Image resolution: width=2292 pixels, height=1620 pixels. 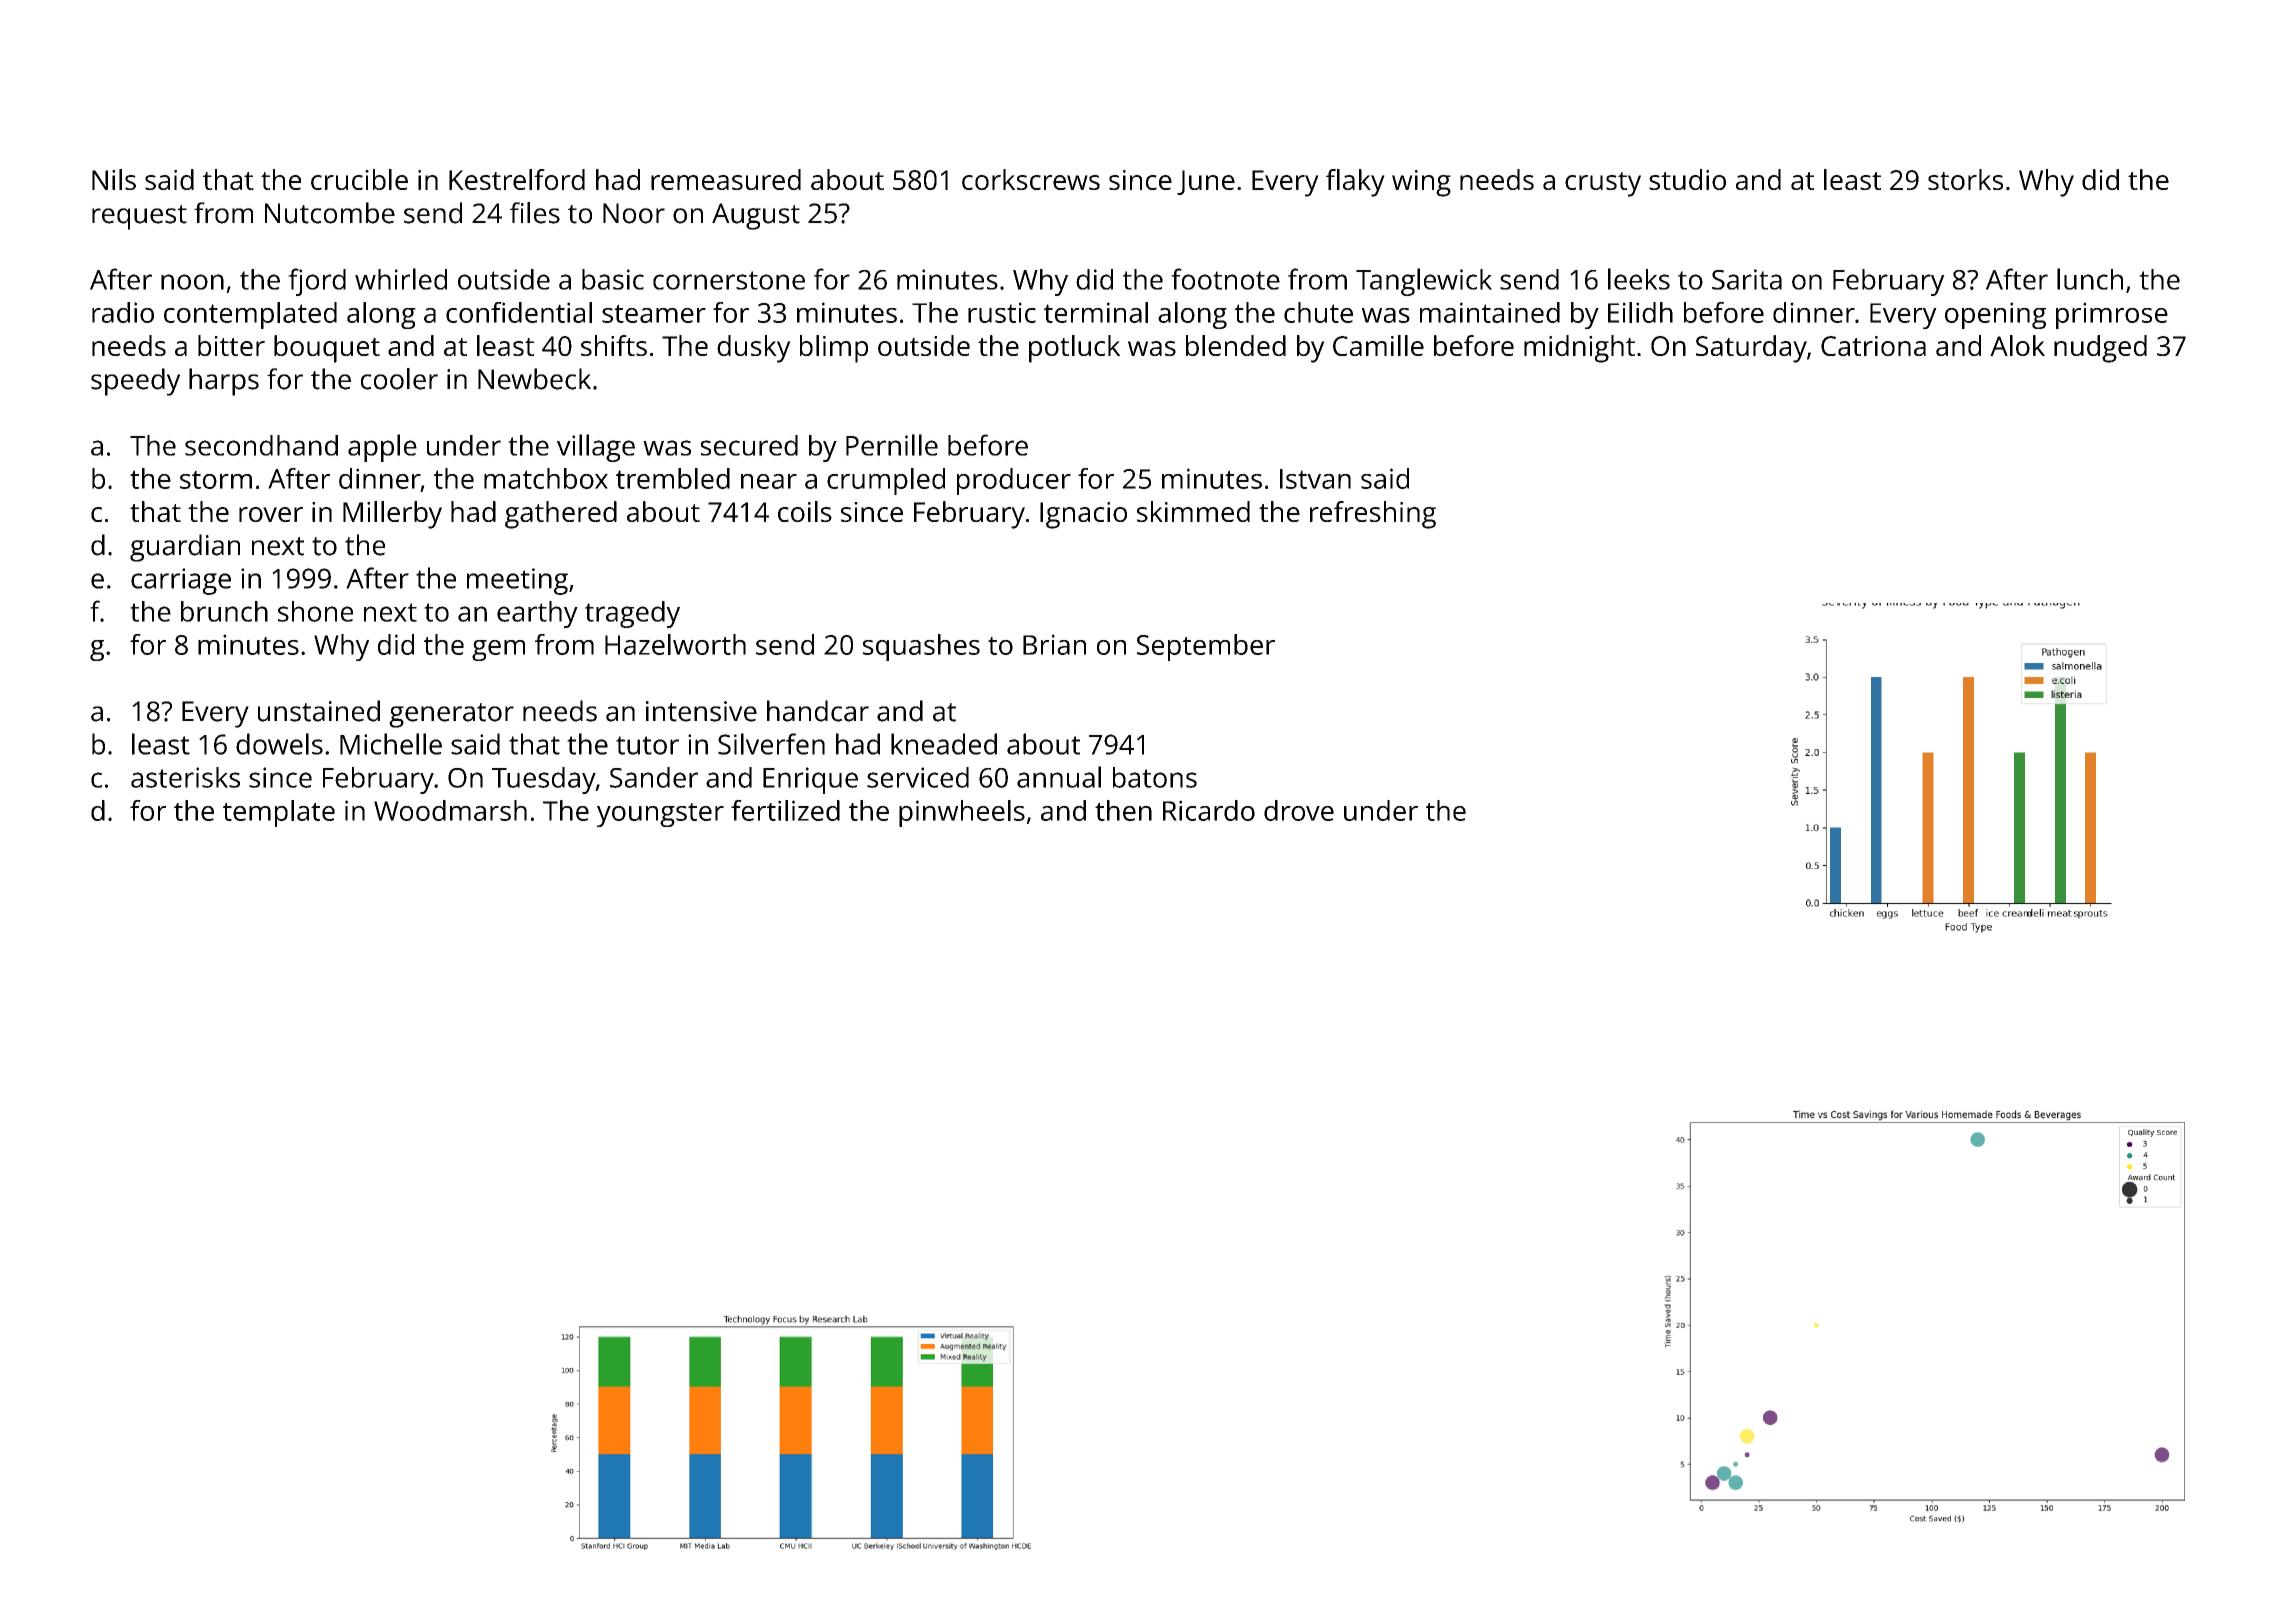 What do you see at coordinates (1687, 179) in the screenshot?
I see `studio` at bounding box center [1687, 179].
